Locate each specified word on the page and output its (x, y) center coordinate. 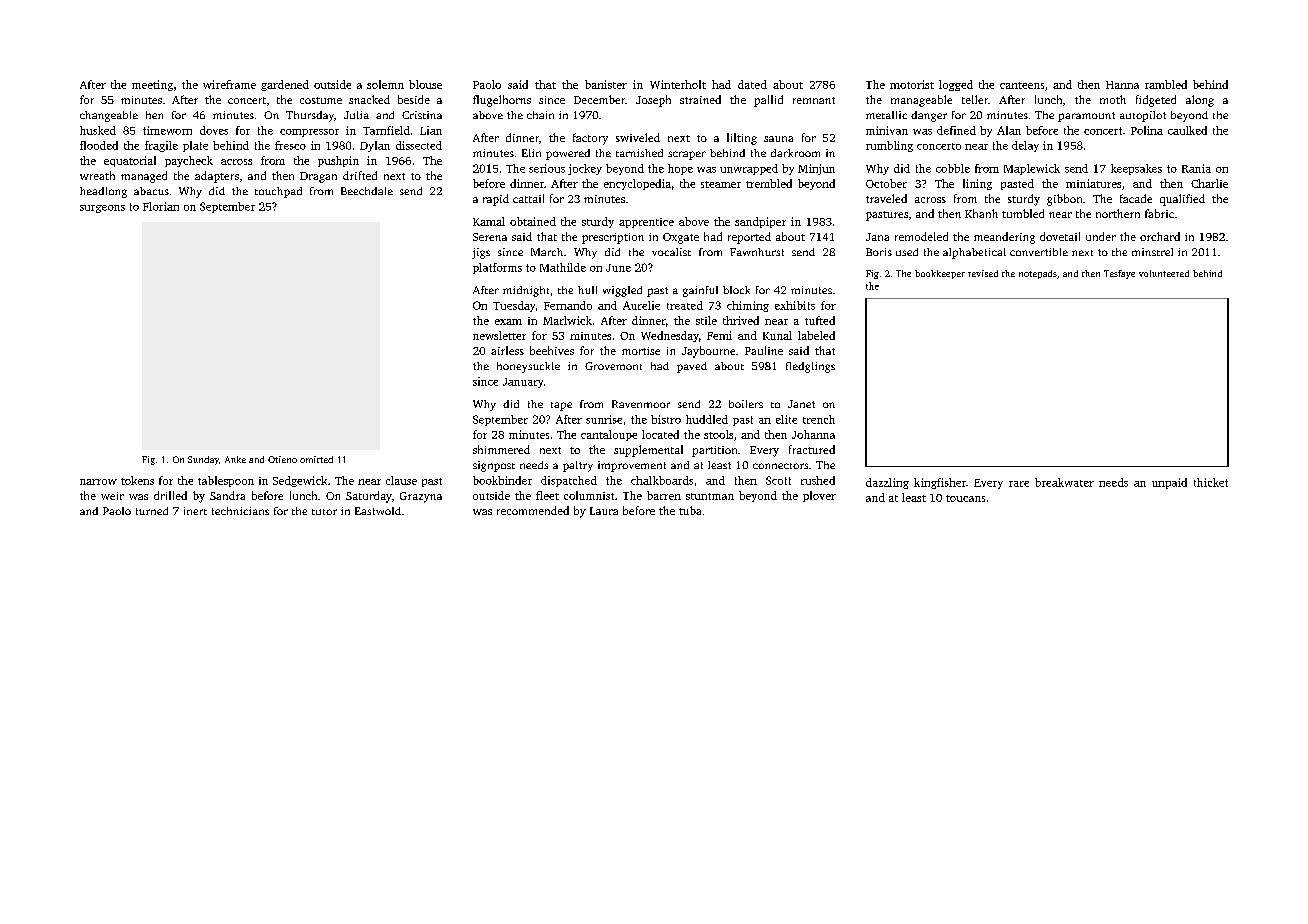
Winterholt (678, 84)
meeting (152, 85)
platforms (497, 268)
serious (547, 168)
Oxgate (681, 238)
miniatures (1093, 183)
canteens (1022, 85)
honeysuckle (528, 367)
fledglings (810, 367)
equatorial (130, 161)
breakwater (1064, 482)
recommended (533, 510)
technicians (240, 511)
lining (977, 184)
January (523, 383)
